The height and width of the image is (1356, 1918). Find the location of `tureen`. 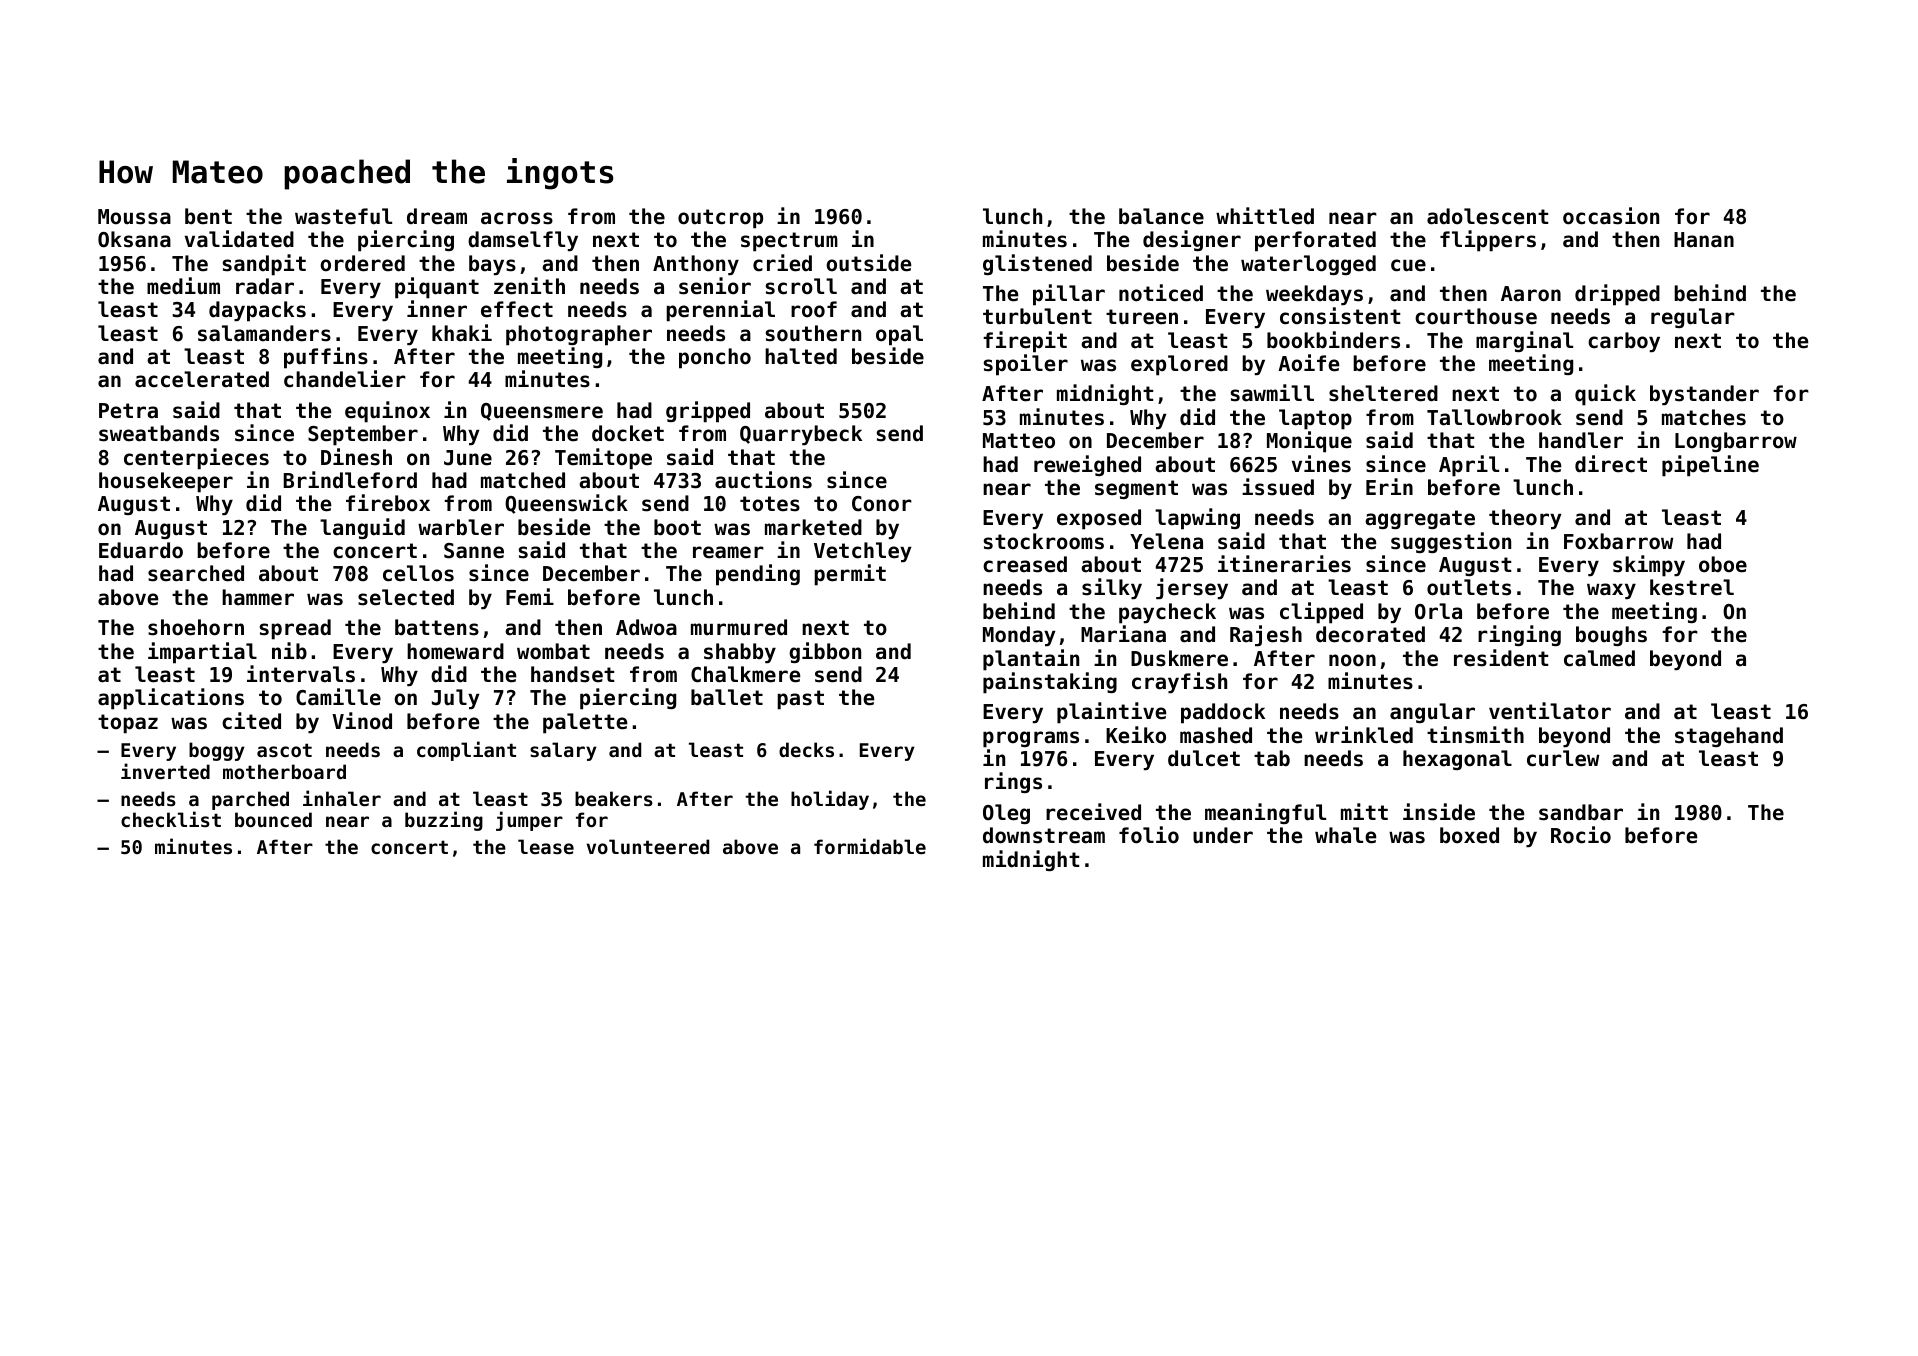

tureen is located at coordinates (1142, 317).
